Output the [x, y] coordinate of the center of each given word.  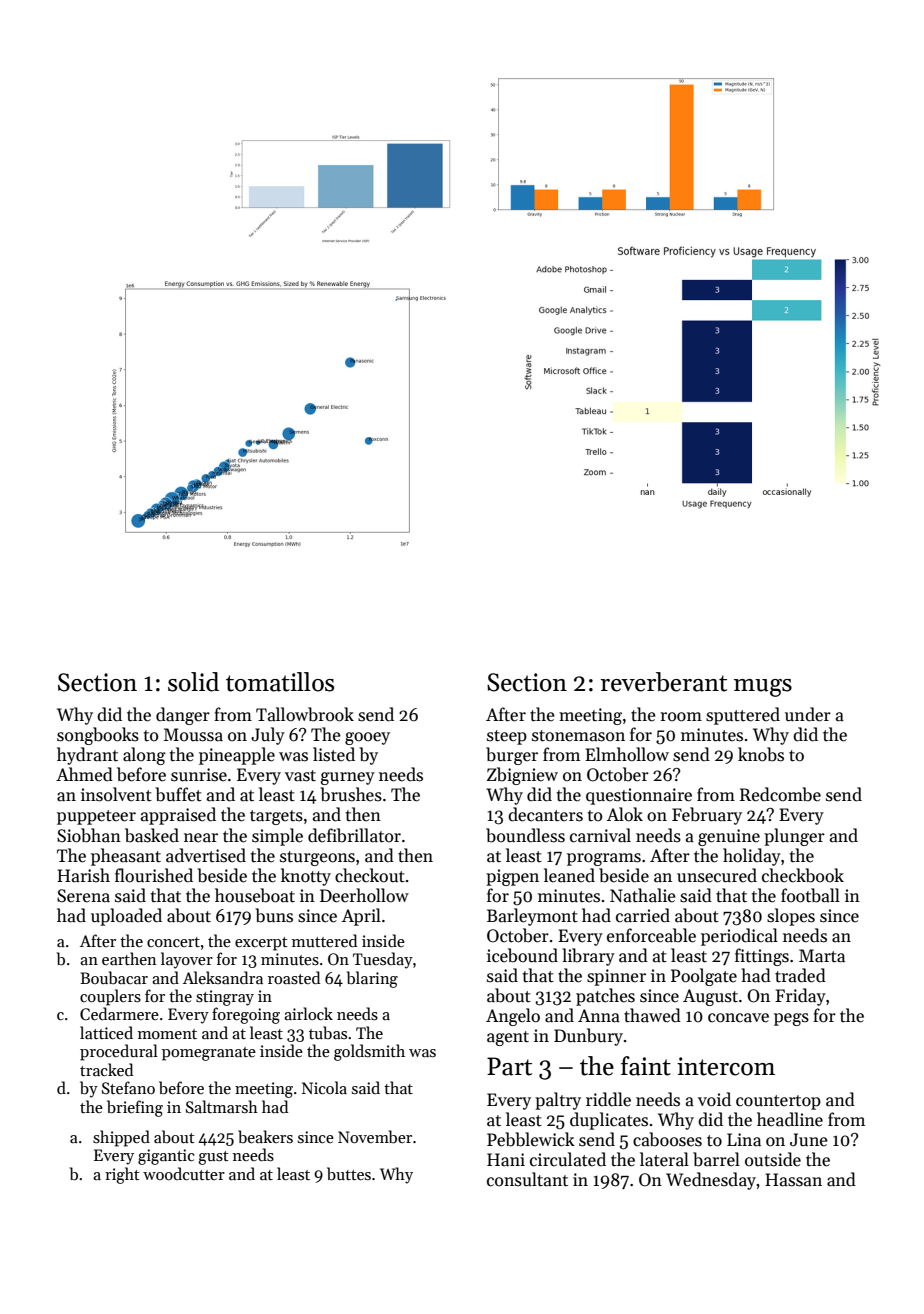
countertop [778, 1102]
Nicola [324, 1087]
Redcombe [780, 794]
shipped [121, 1138]
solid [193, 682]
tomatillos [280, 682]
